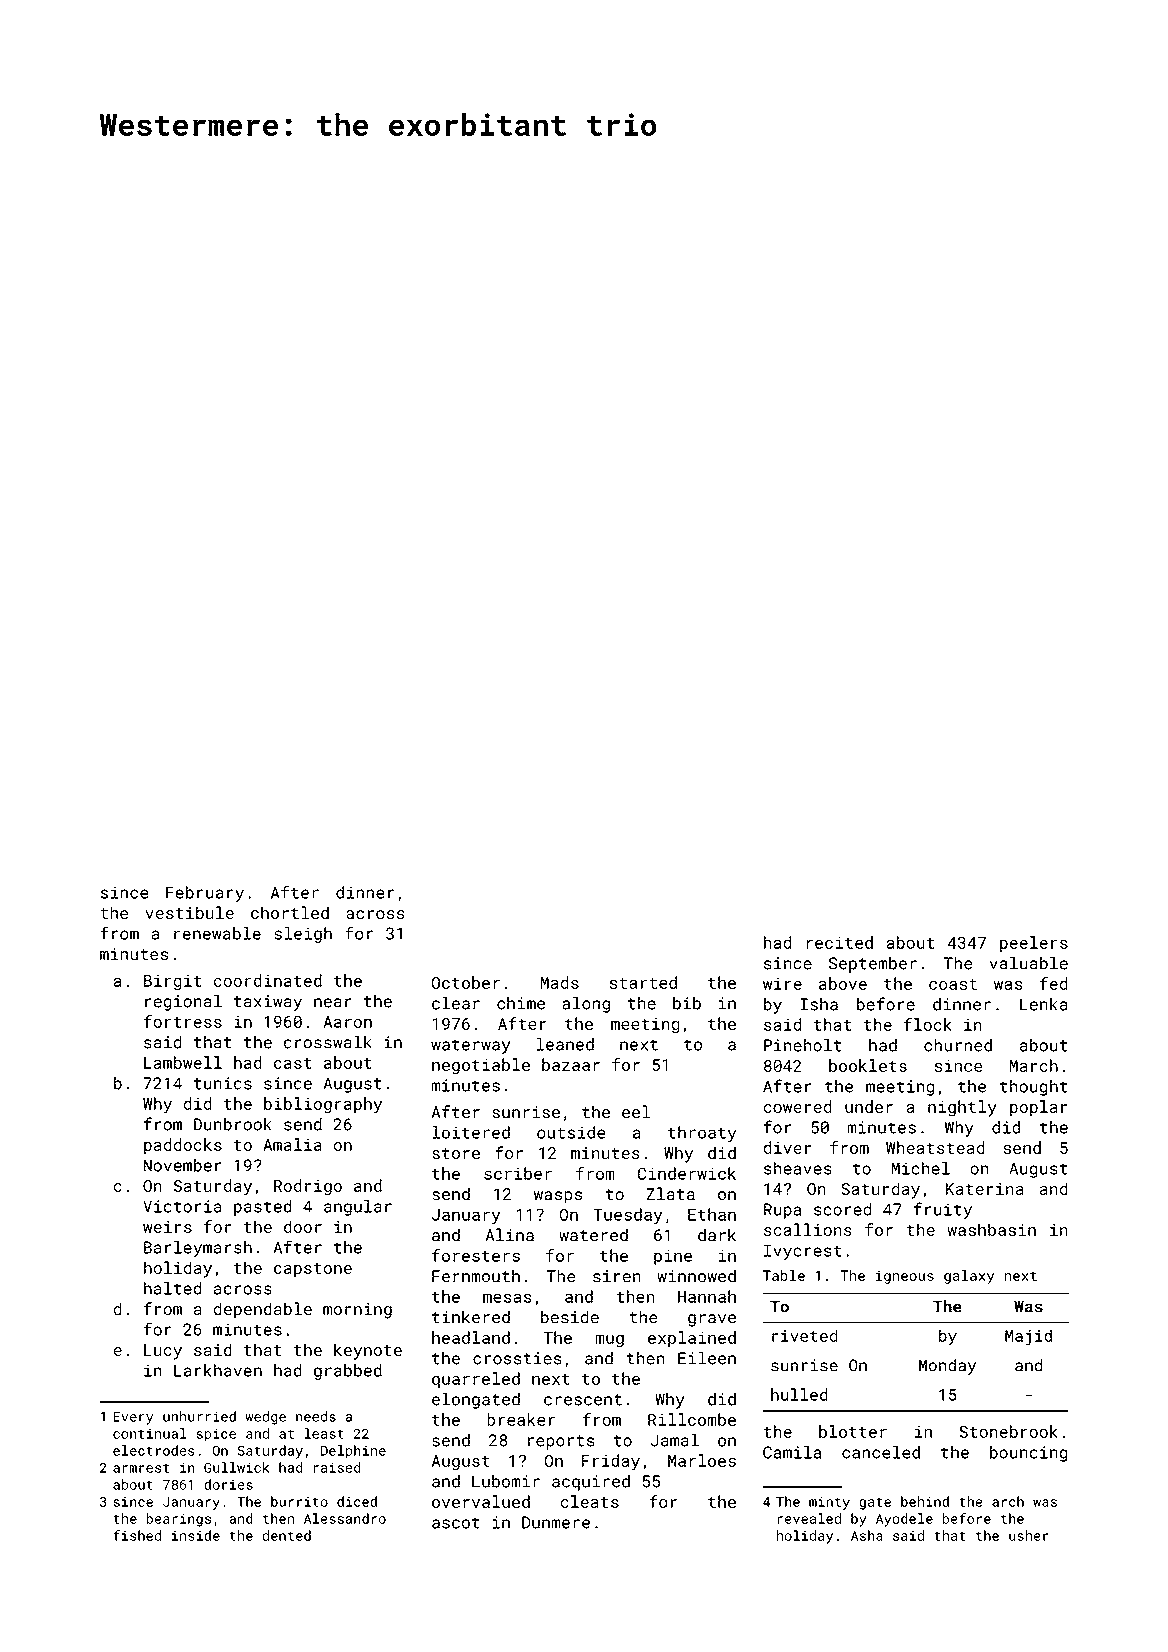 The image size is (1168, 1652). What do you see at coordinates (456, 1523) in the screenshot?
I see `ascot` at bounding box center [456, 1523].
